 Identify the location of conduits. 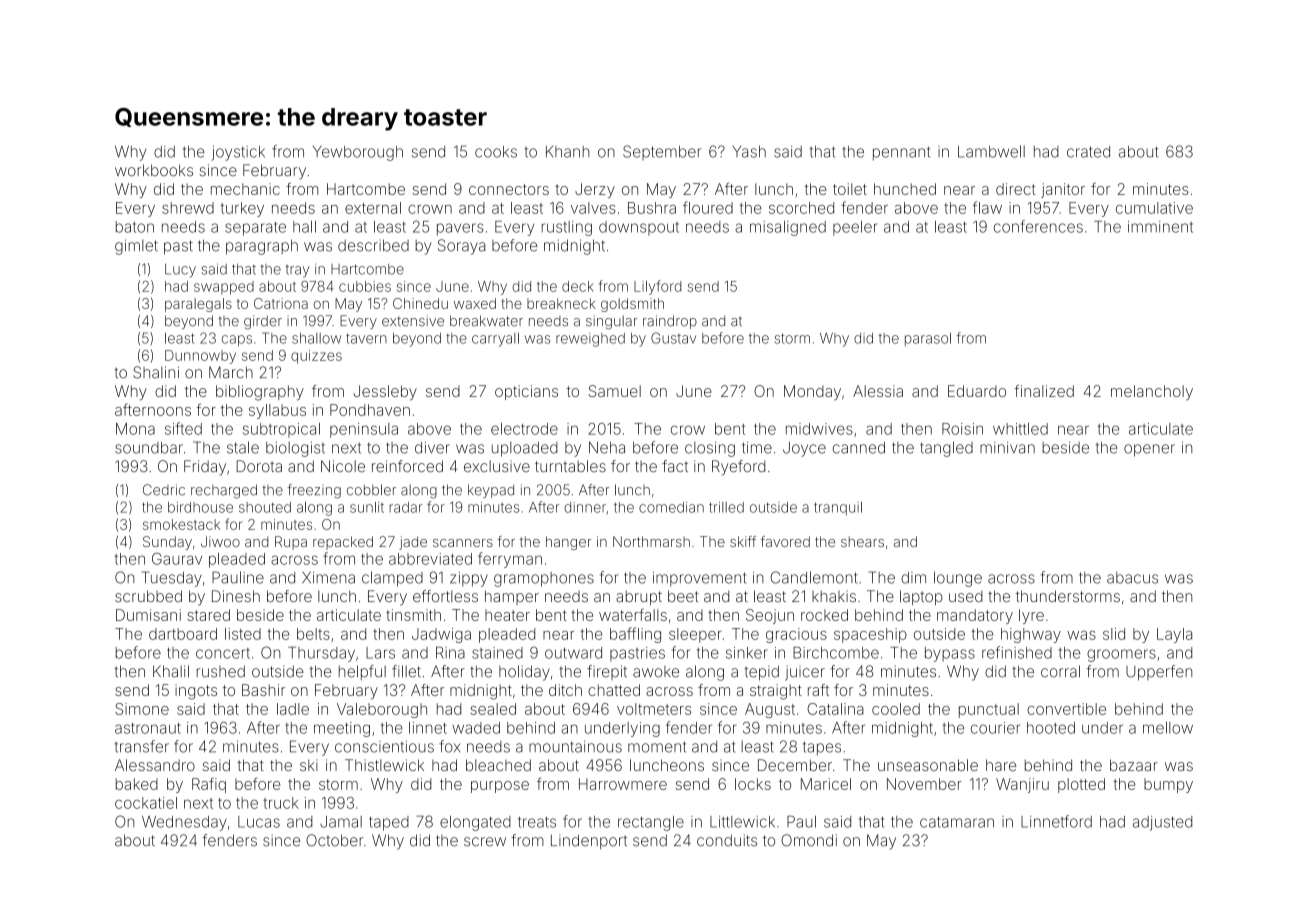
(727, 840).
